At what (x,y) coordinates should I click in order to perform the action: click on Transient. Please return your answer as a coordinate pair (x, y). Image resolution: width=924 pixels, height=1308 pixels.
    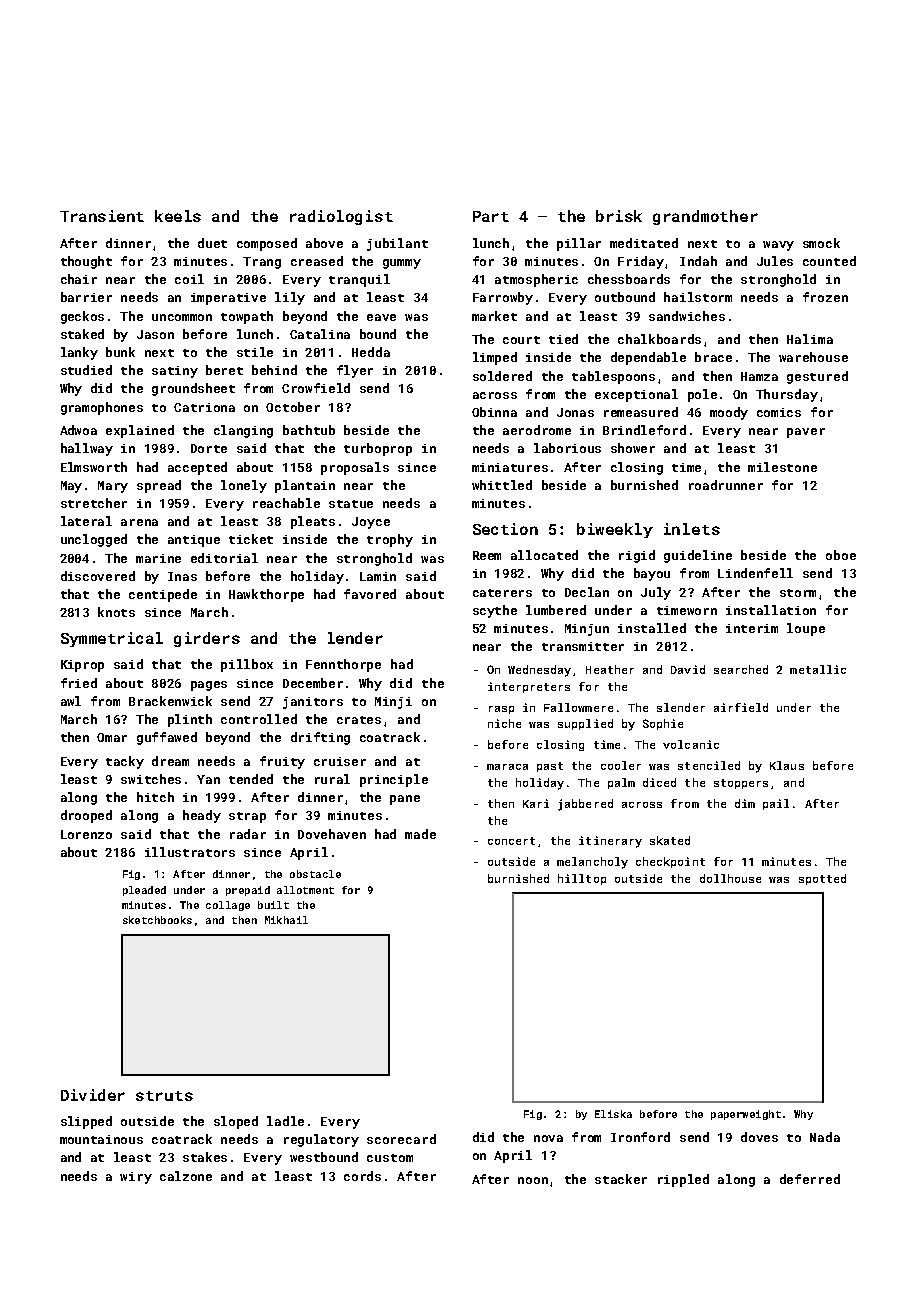
    Looking at the image, I should click on (102, 216).
